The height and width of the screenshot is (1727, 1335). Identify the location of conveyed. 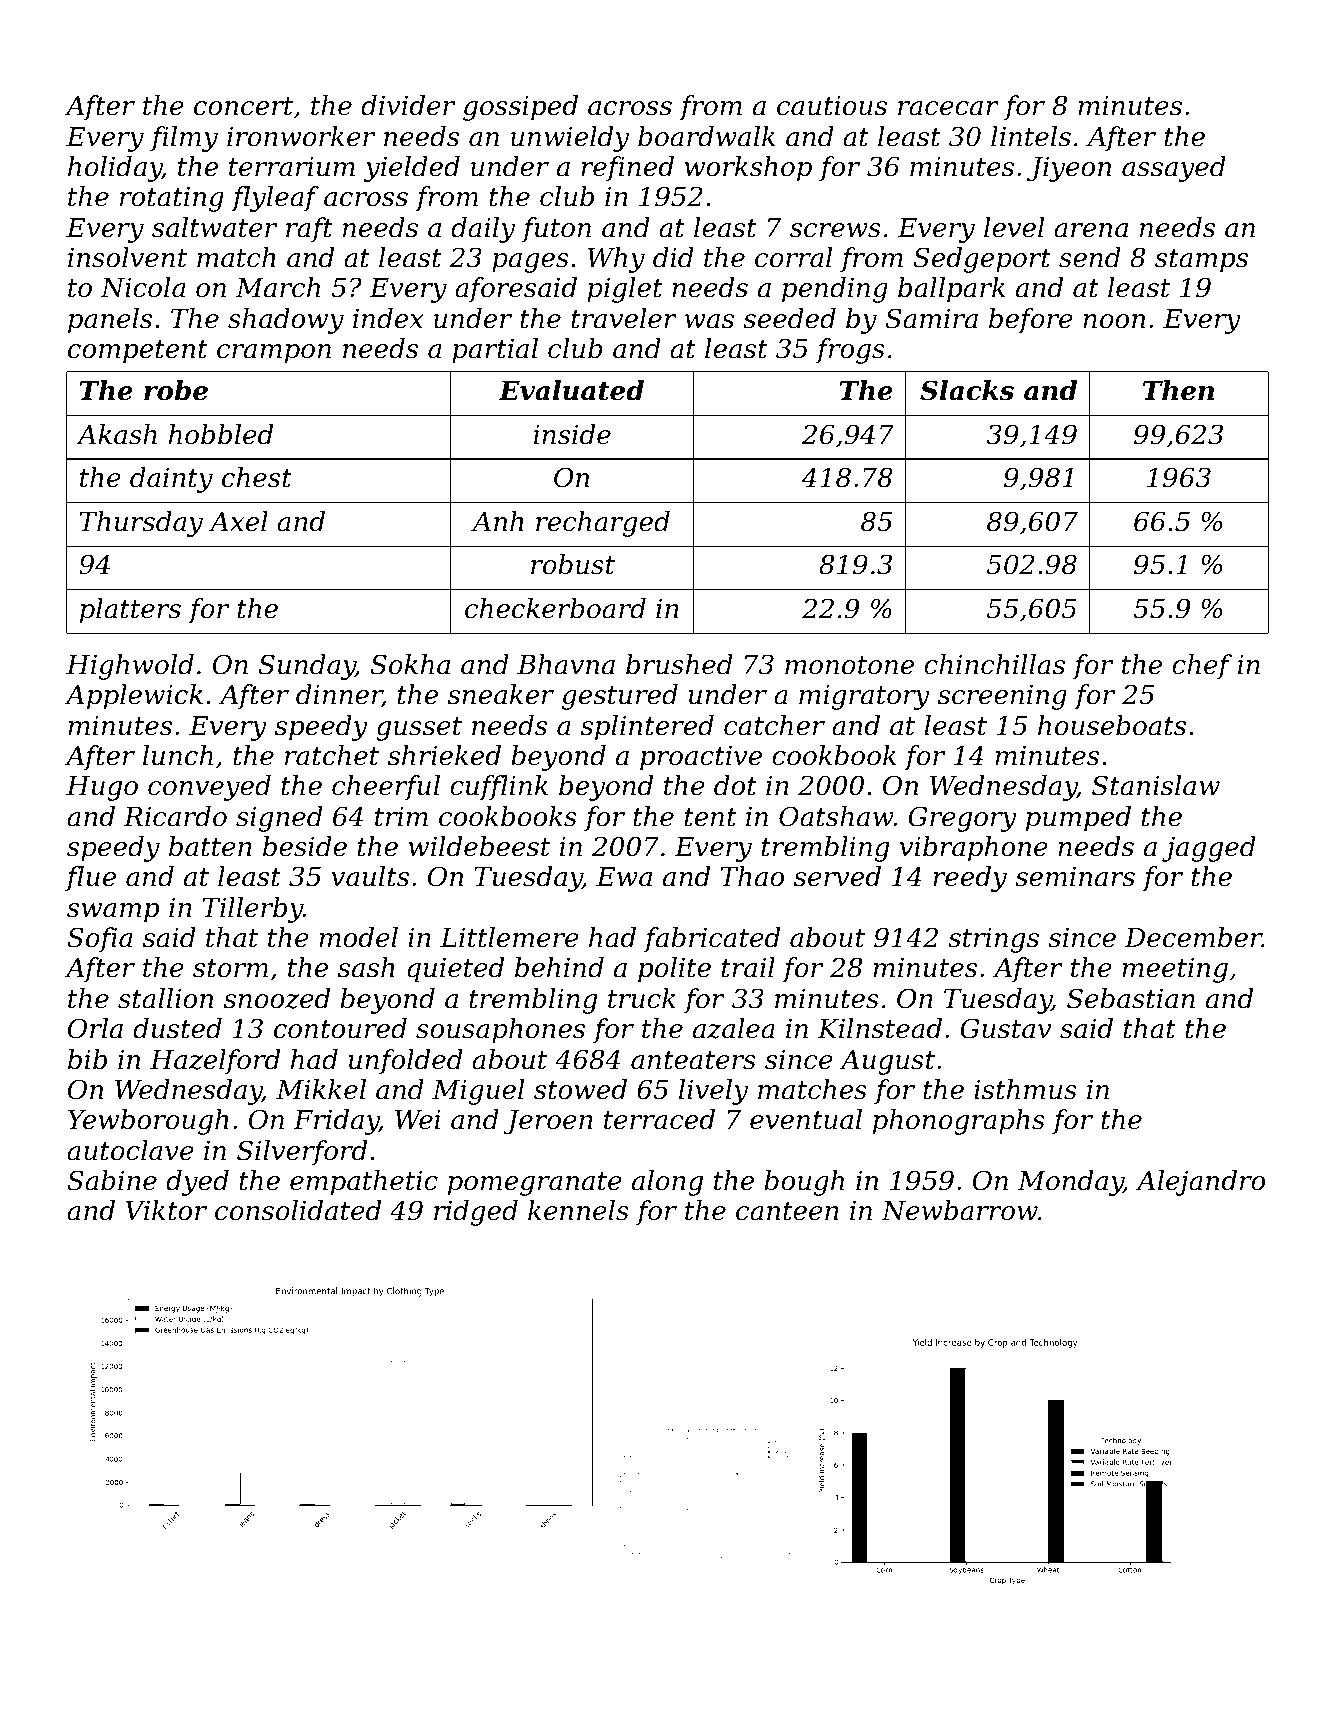
(209, 788).
